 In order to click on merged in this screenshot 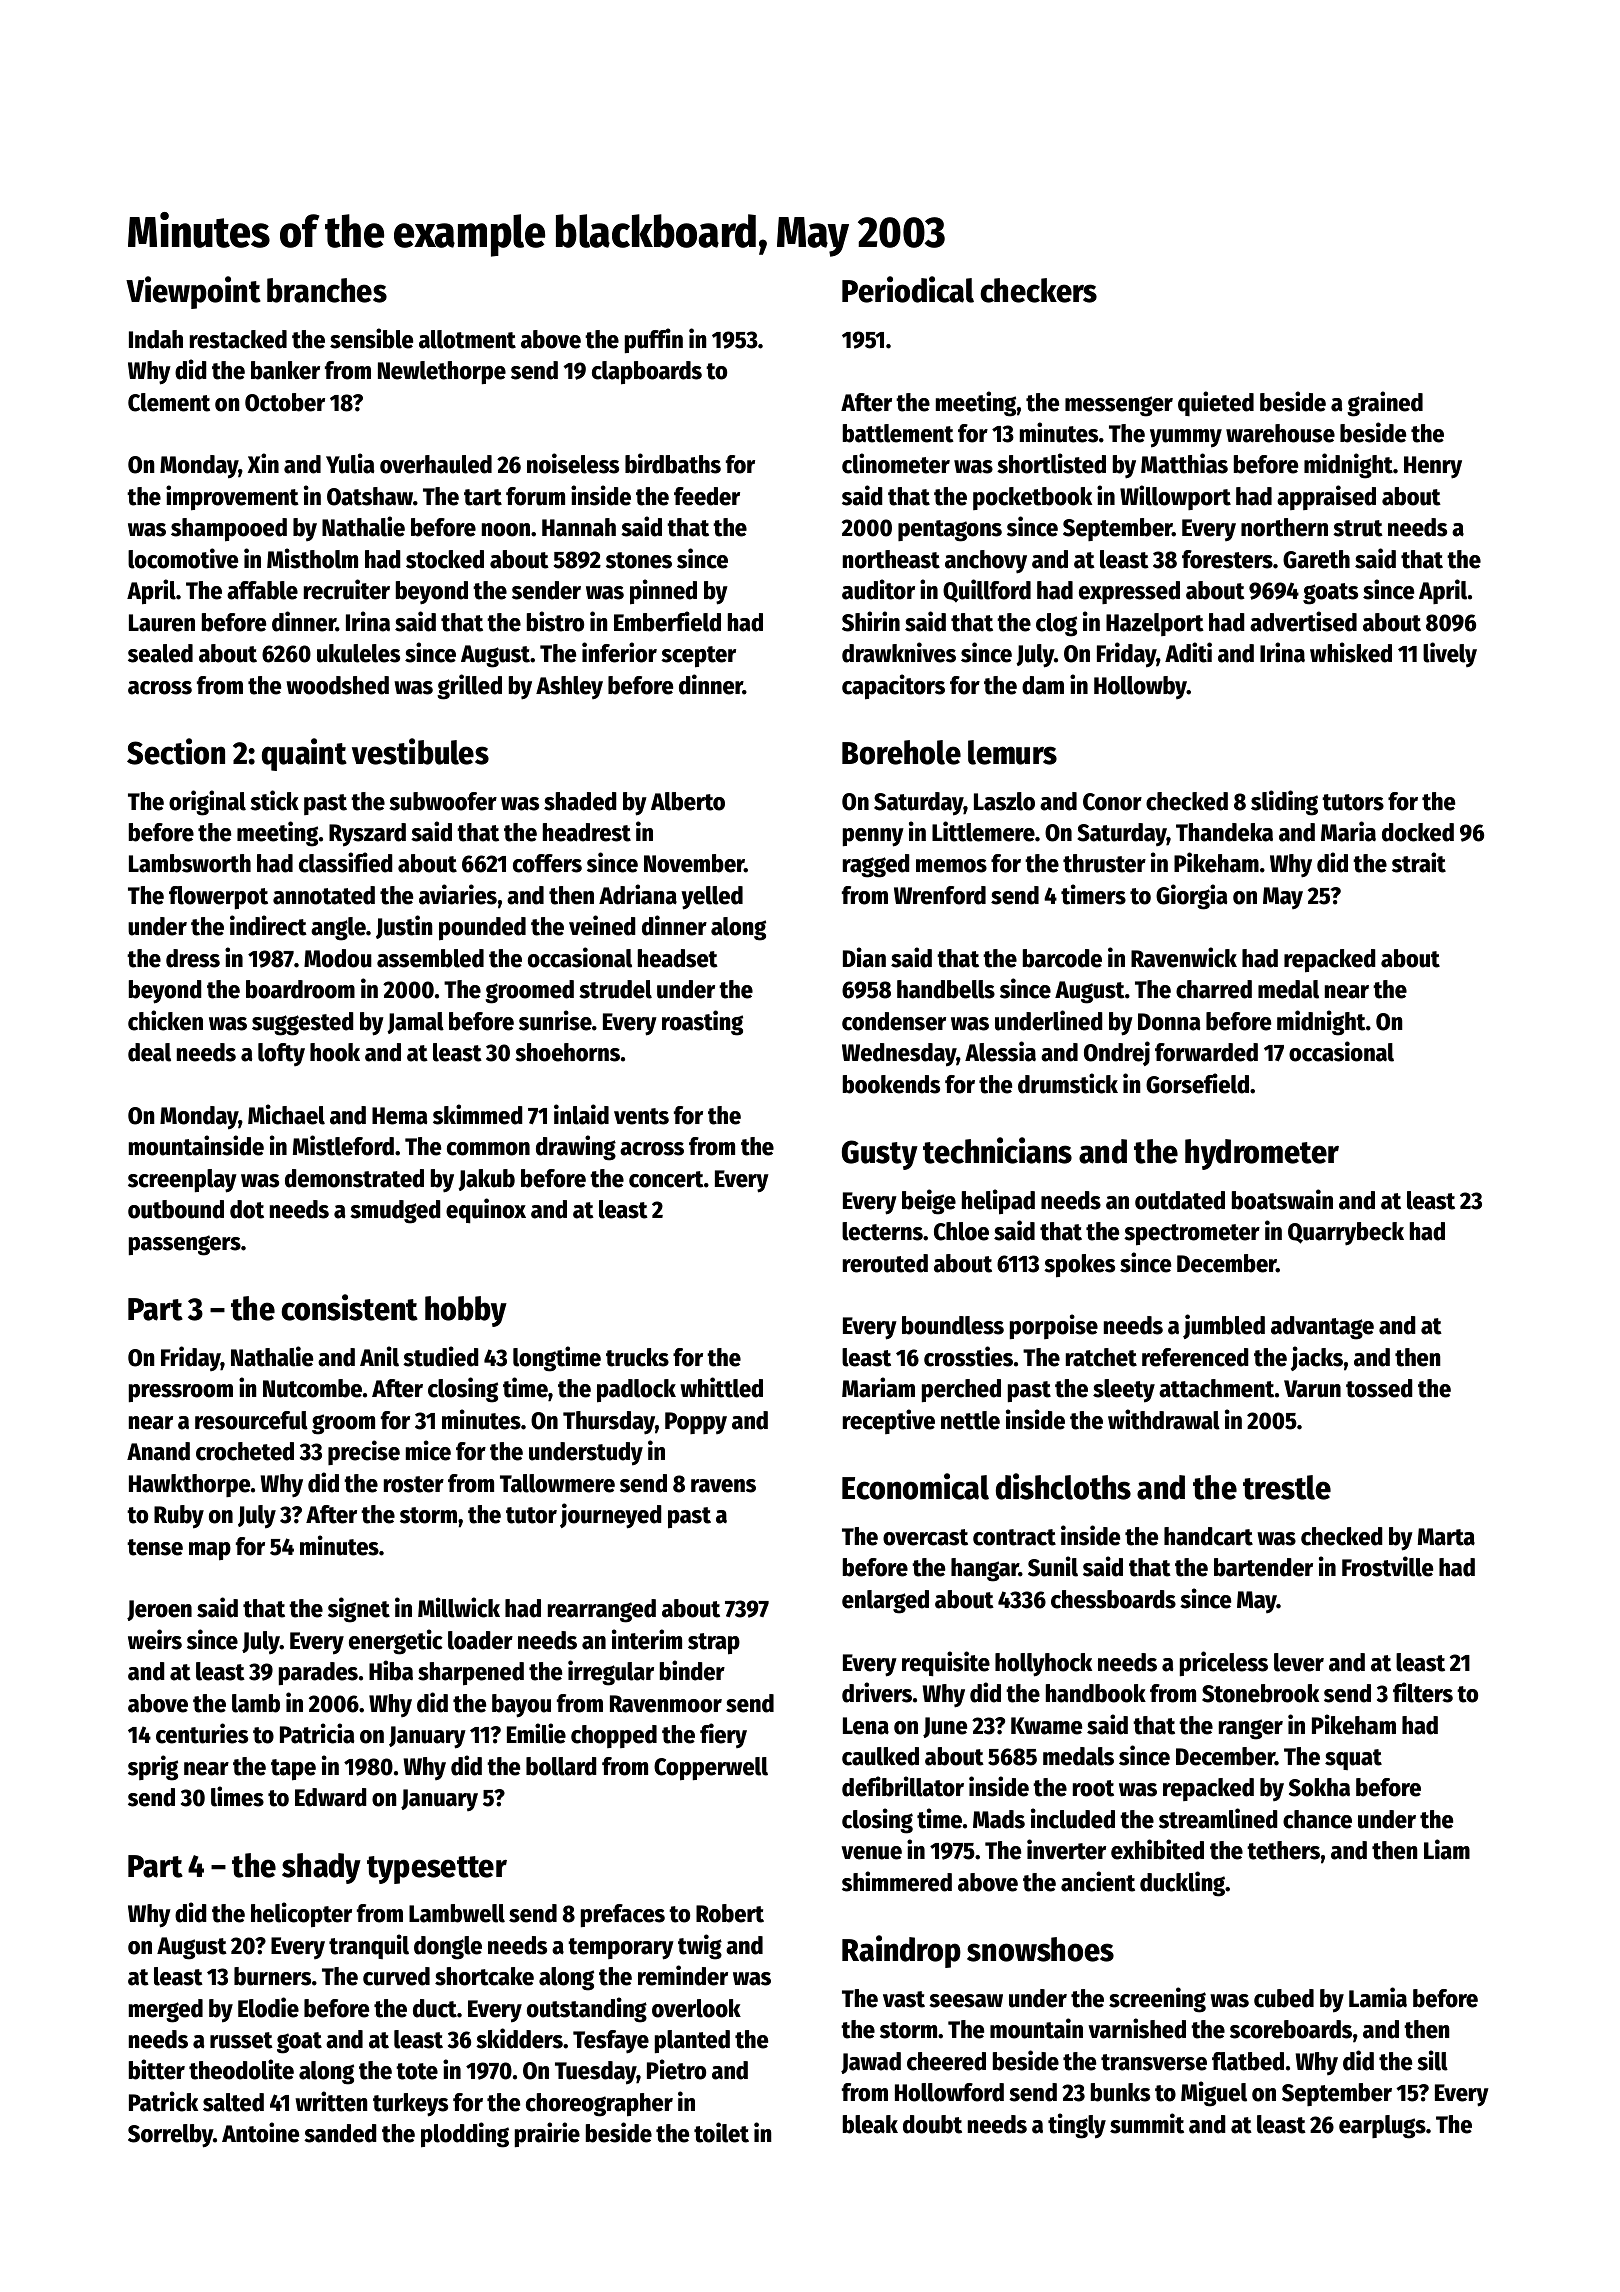, I will do `click(166, 2011)`.
